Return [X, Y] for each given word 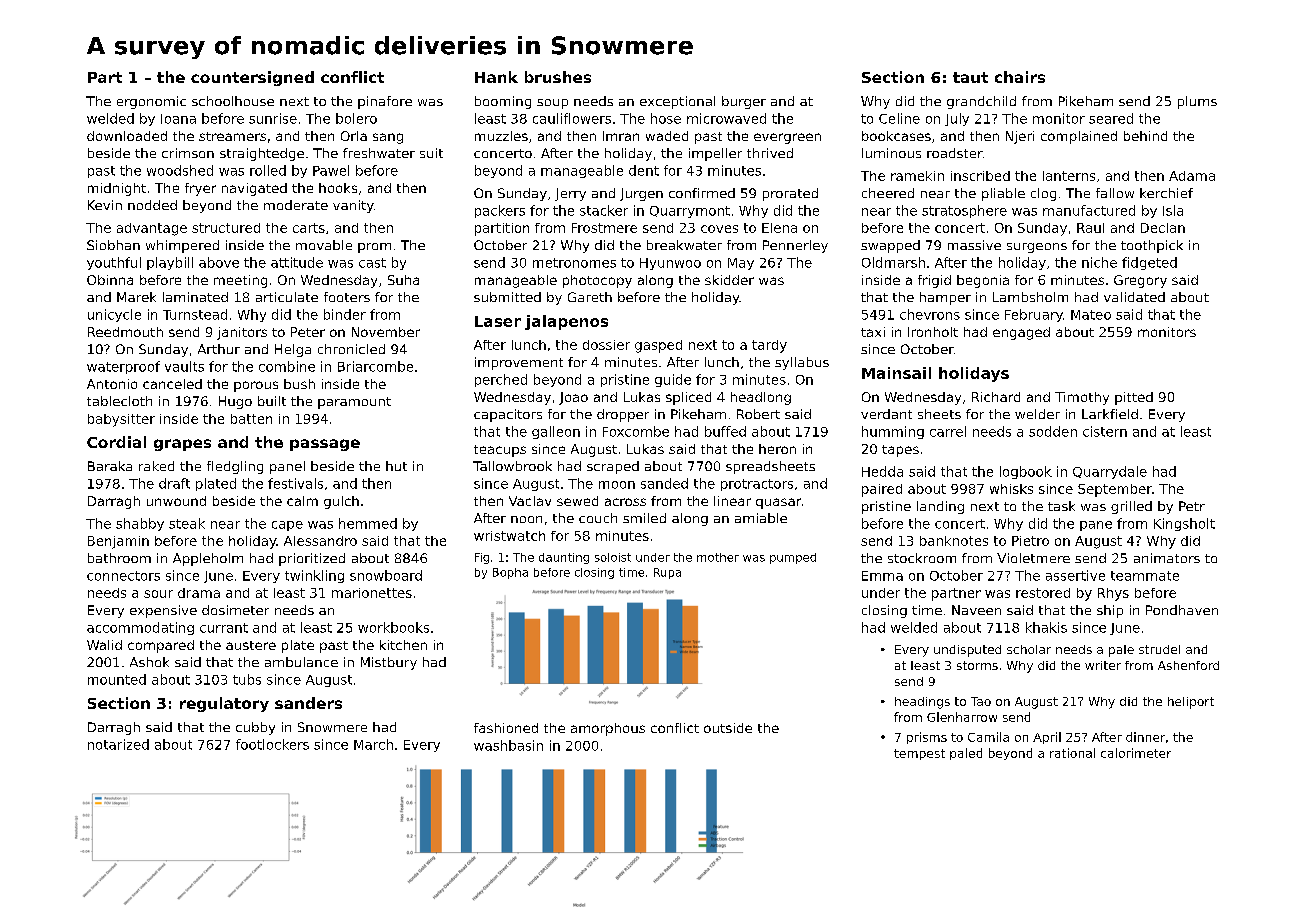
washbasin [508, 745]
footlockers [272, 744]
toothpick [1152, 246]
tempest [919, 754]
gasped [658, 346]
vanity [353, 206]
